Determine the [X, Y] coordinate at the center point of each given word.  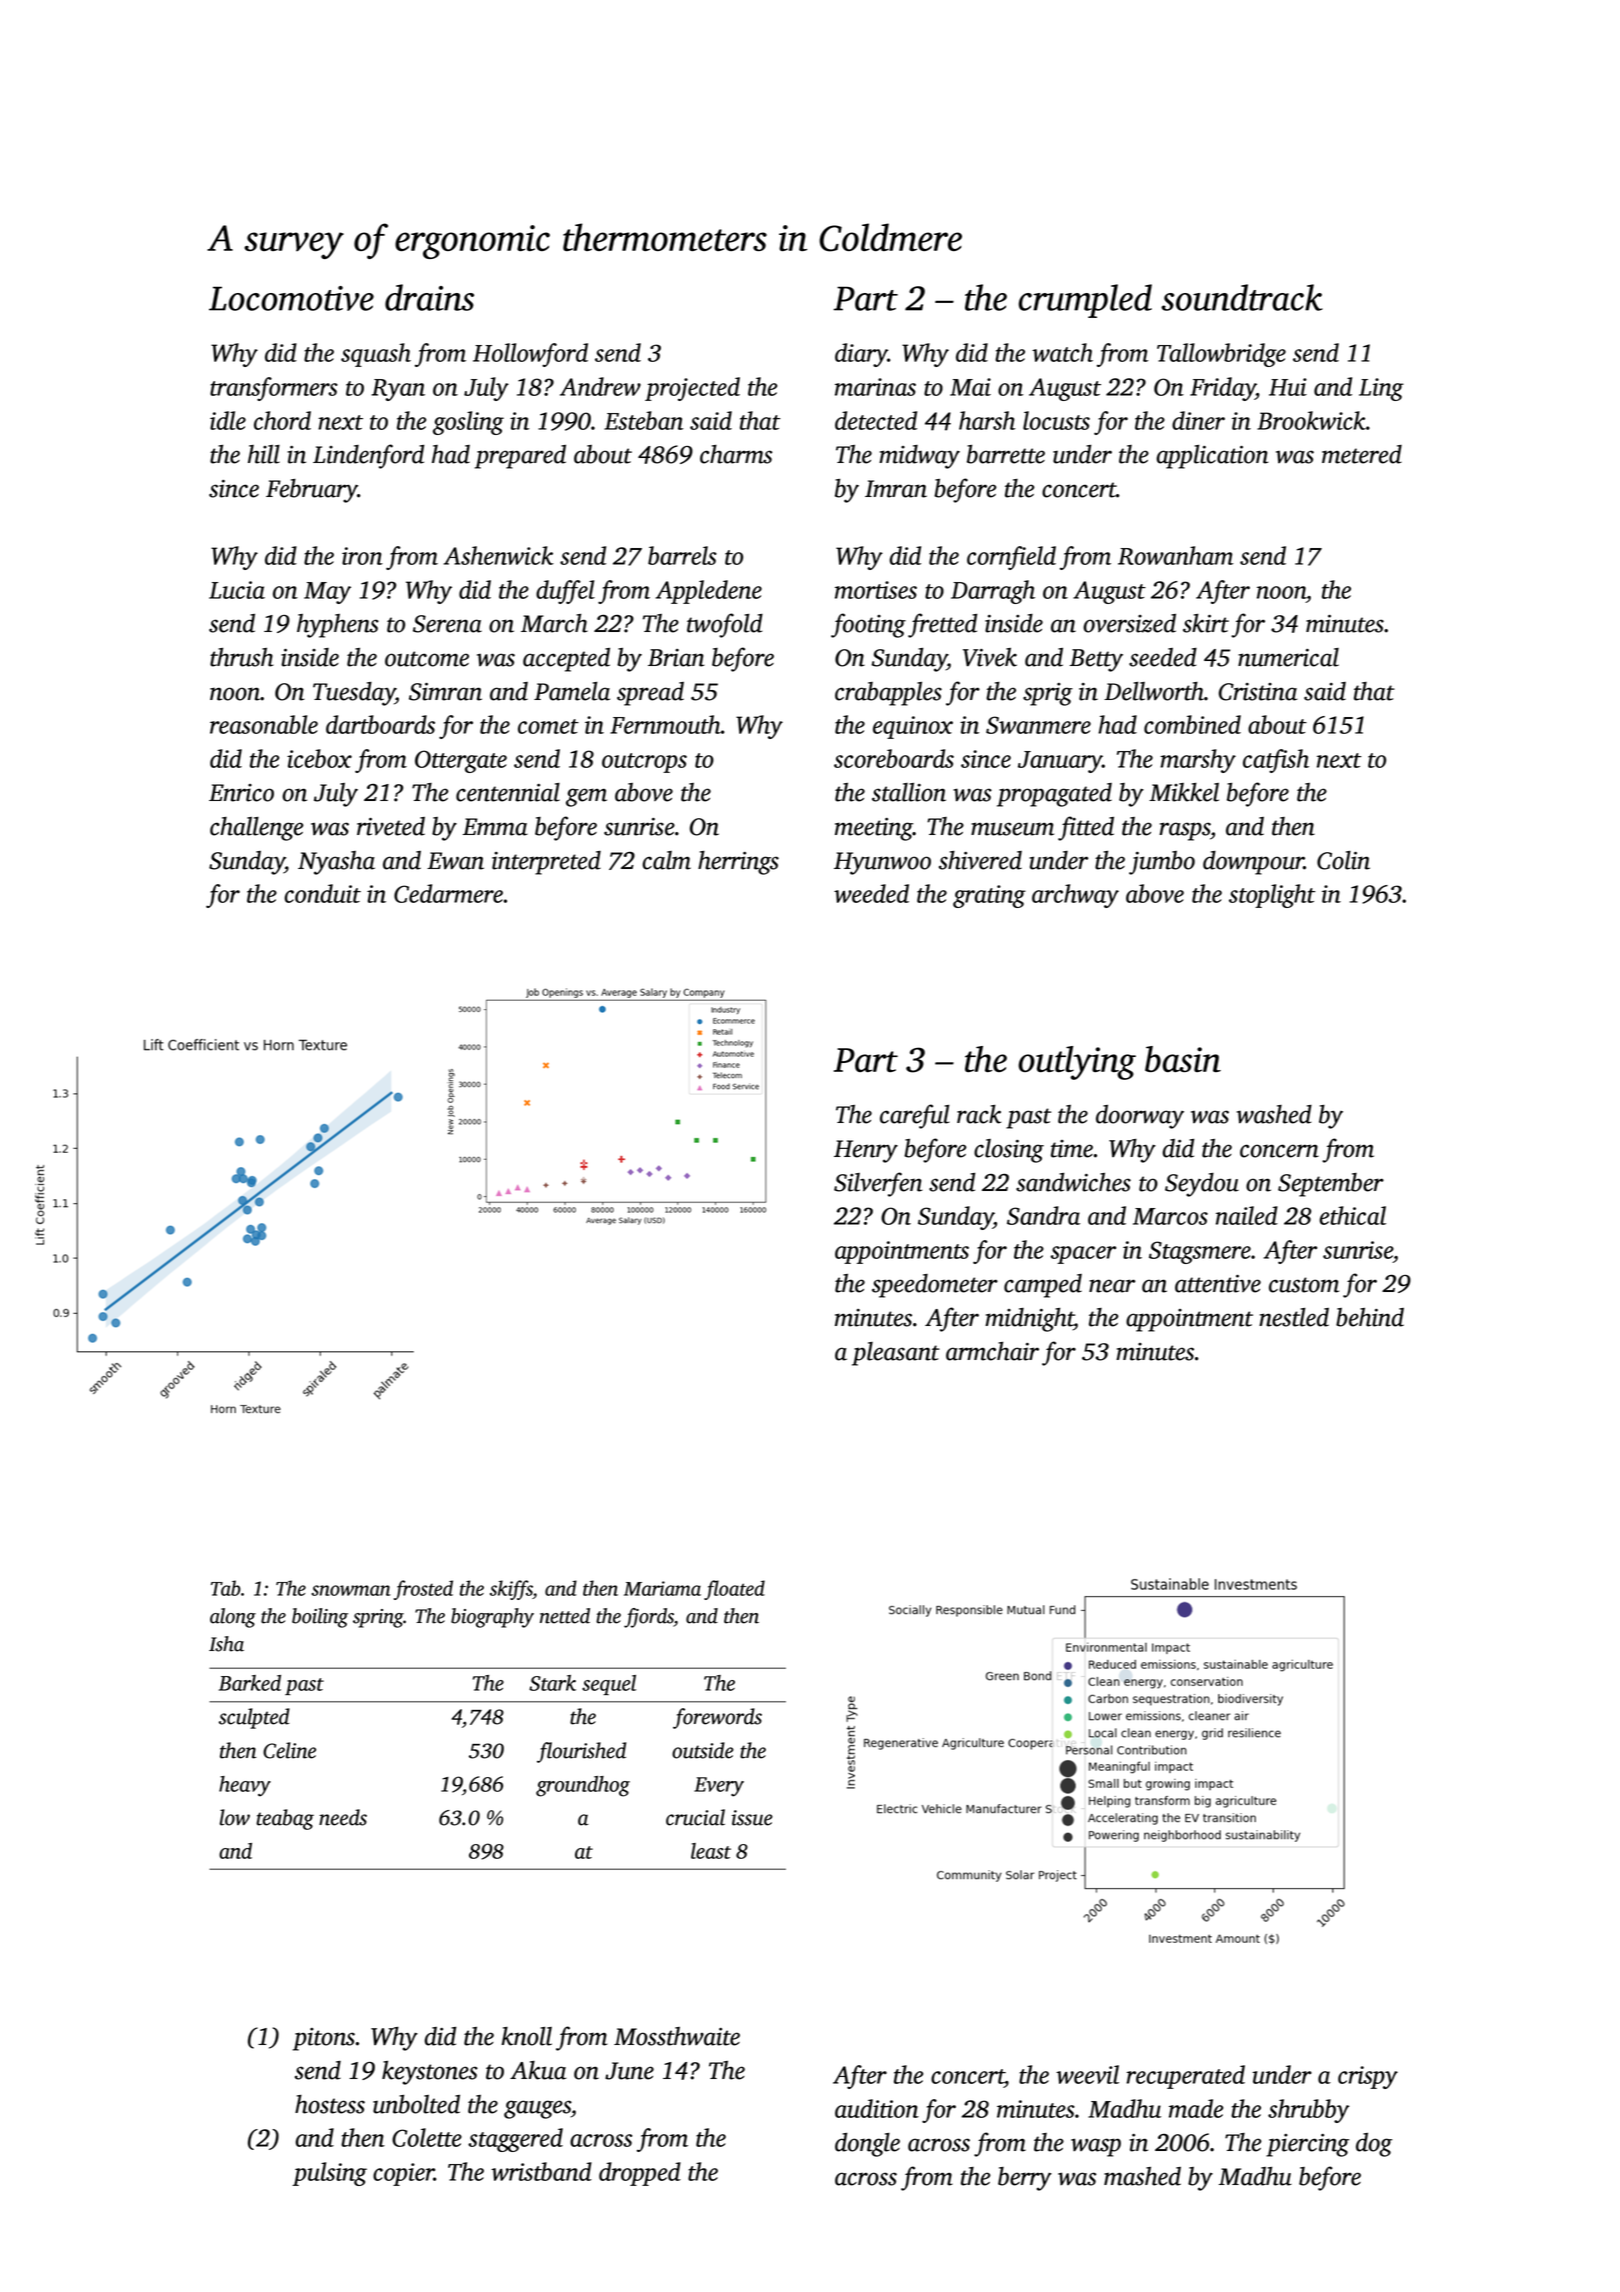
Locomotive [291, 298]
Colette [427, 2137]
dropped [640, 2174]
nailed [1247, 1215]
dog [1374, 2145]
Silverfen [878, 1184]
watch [1062, 352]
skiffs [511, 1590]
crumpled [1085, 301]
